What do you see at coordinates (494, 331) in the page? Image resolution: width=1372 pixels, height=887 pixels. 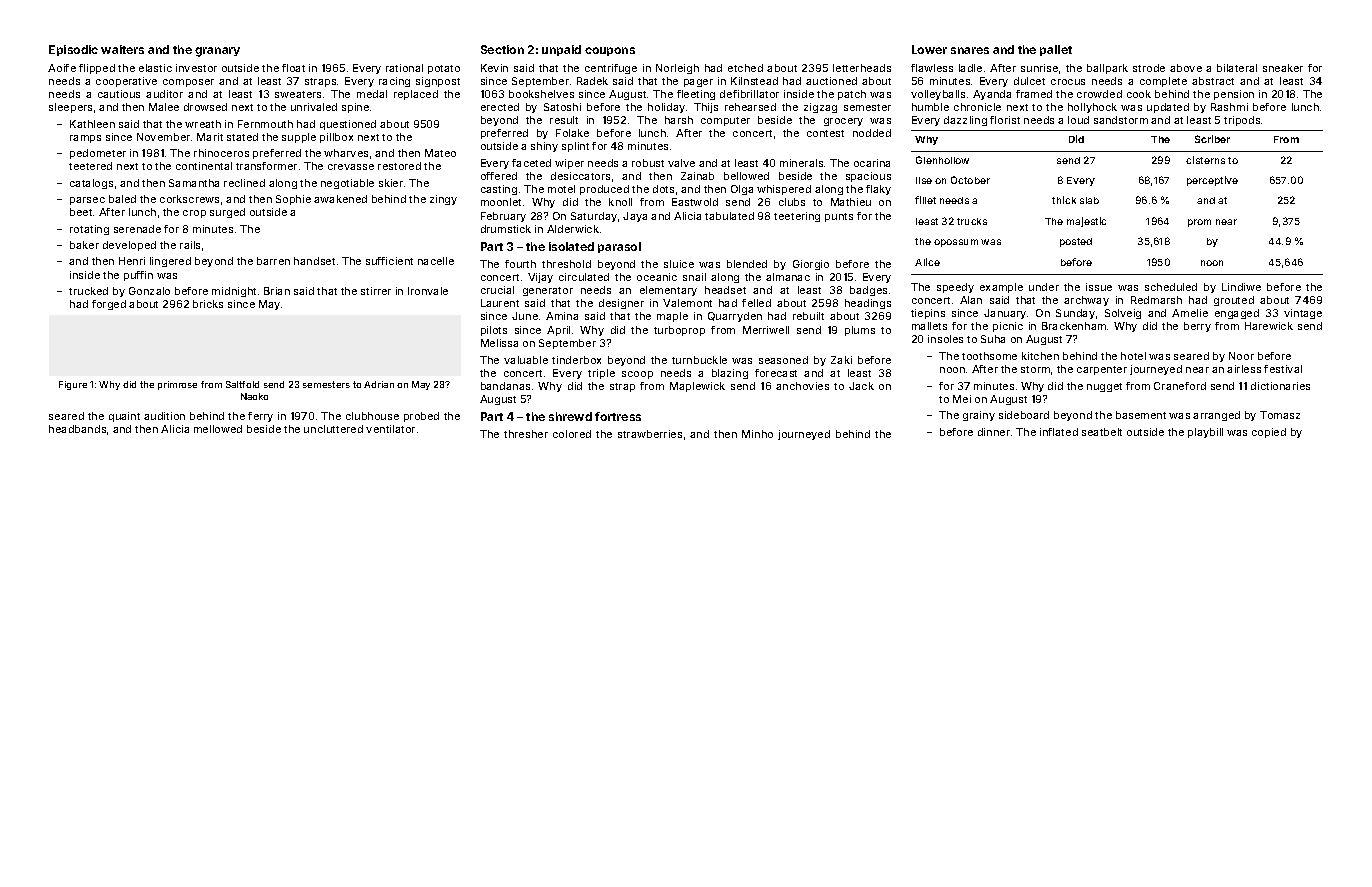 I see `pilots` at bounding box center [494, 331].
